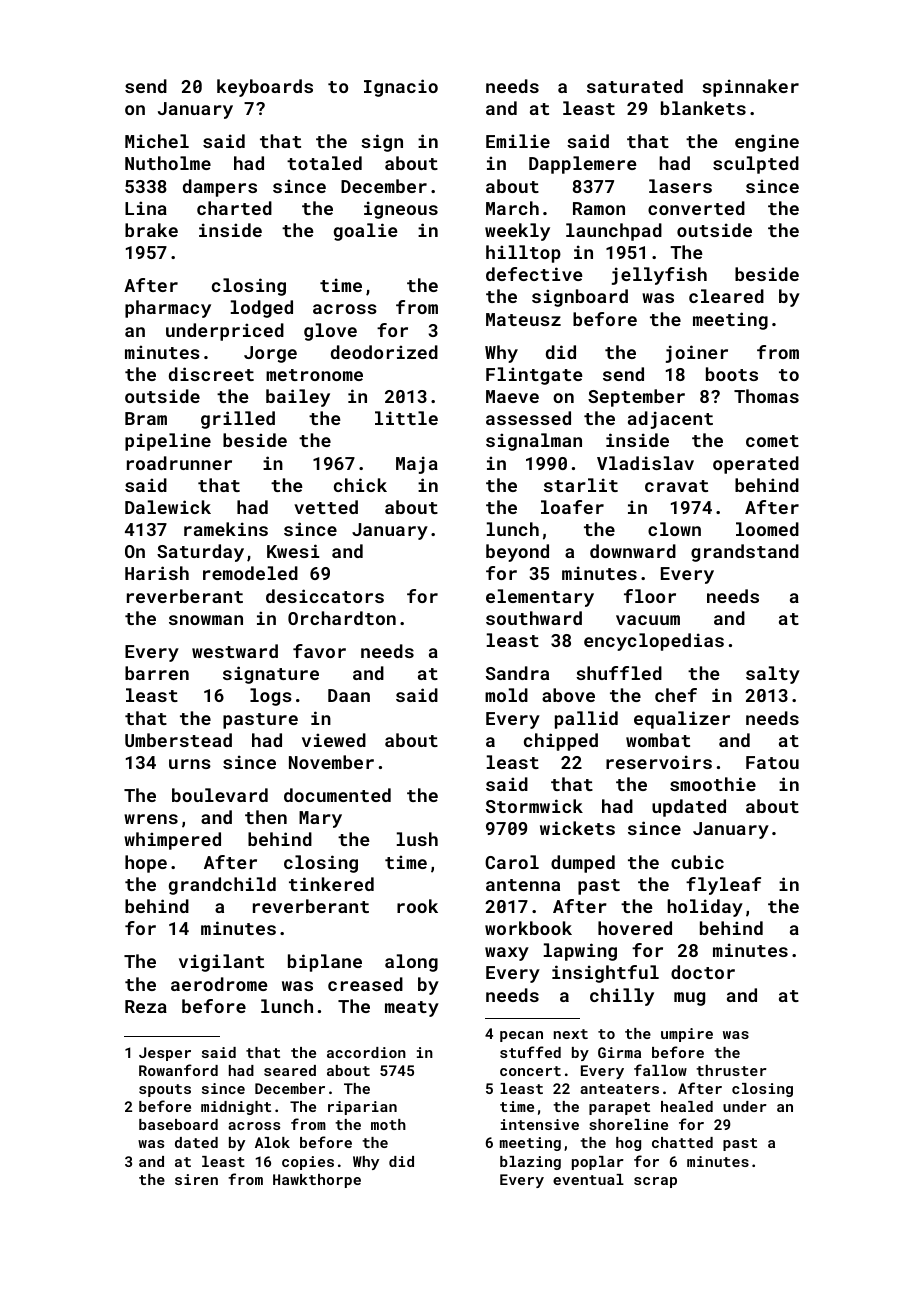 This page has height=1311, width=924. I want to click on shuffled, so click(619, 673).
